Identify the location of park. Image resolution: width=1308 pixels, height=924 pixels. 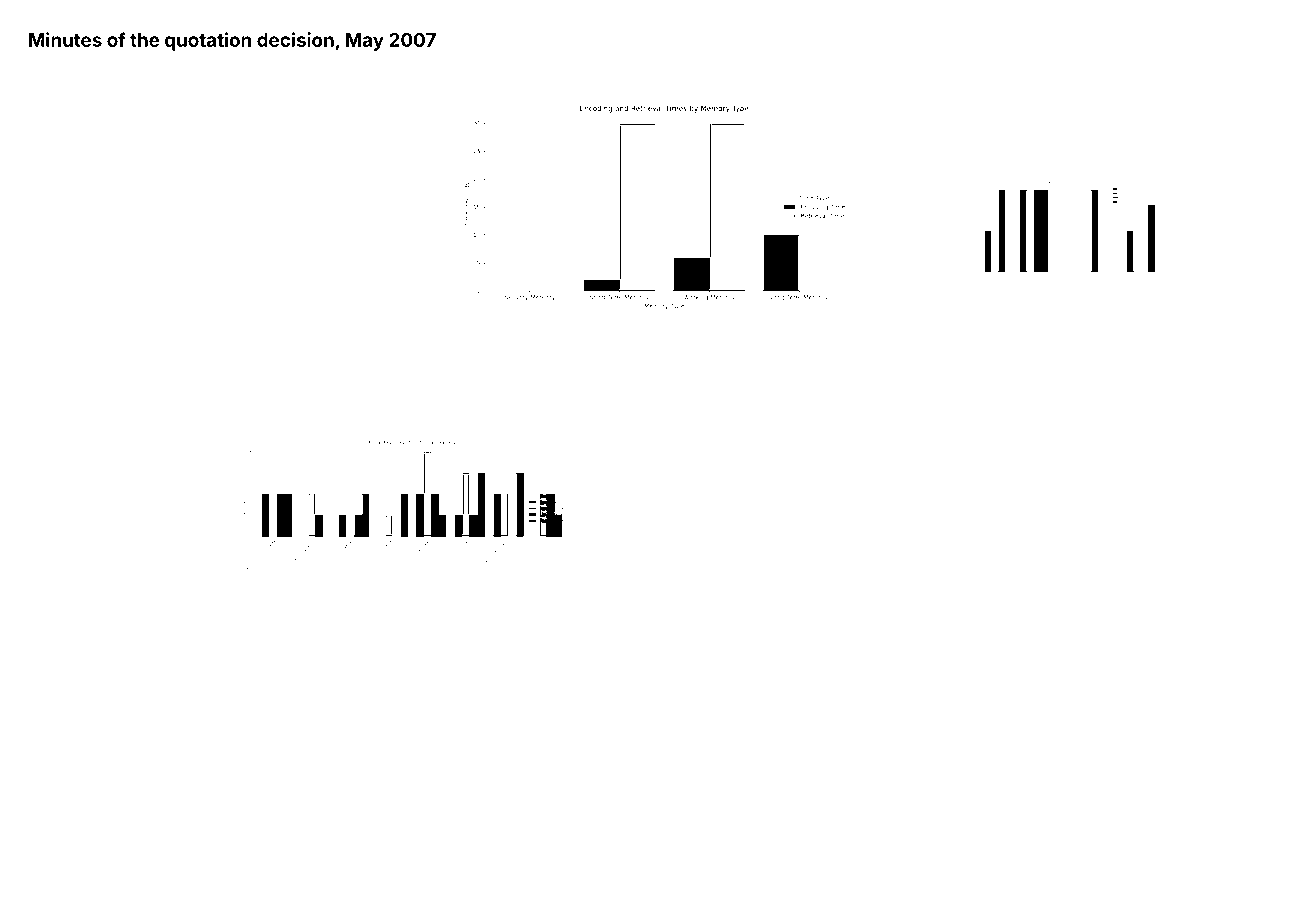
(886, 309).
